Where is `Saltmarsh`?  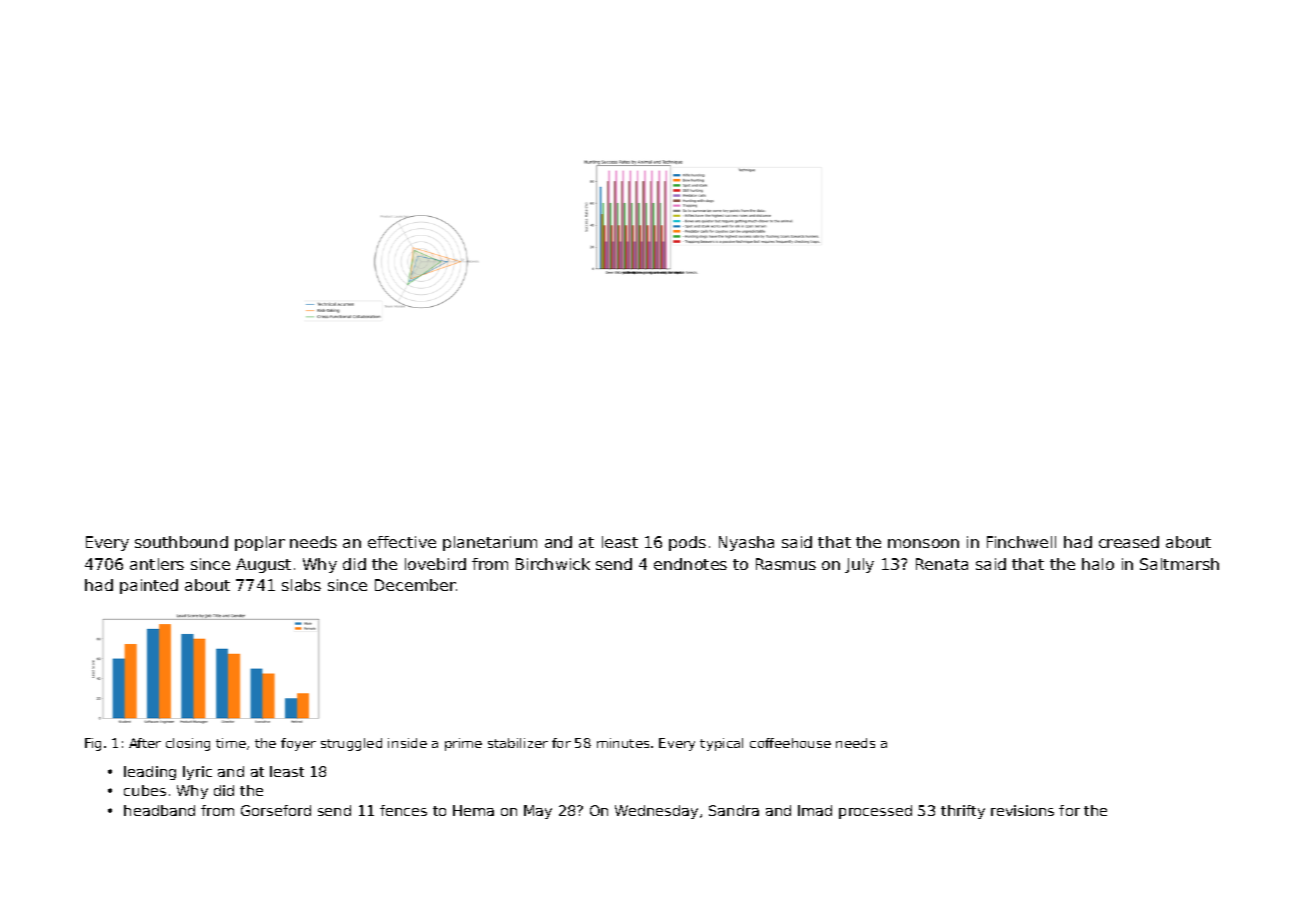
Saltmarsh is located at coordinates (1179, 564).
